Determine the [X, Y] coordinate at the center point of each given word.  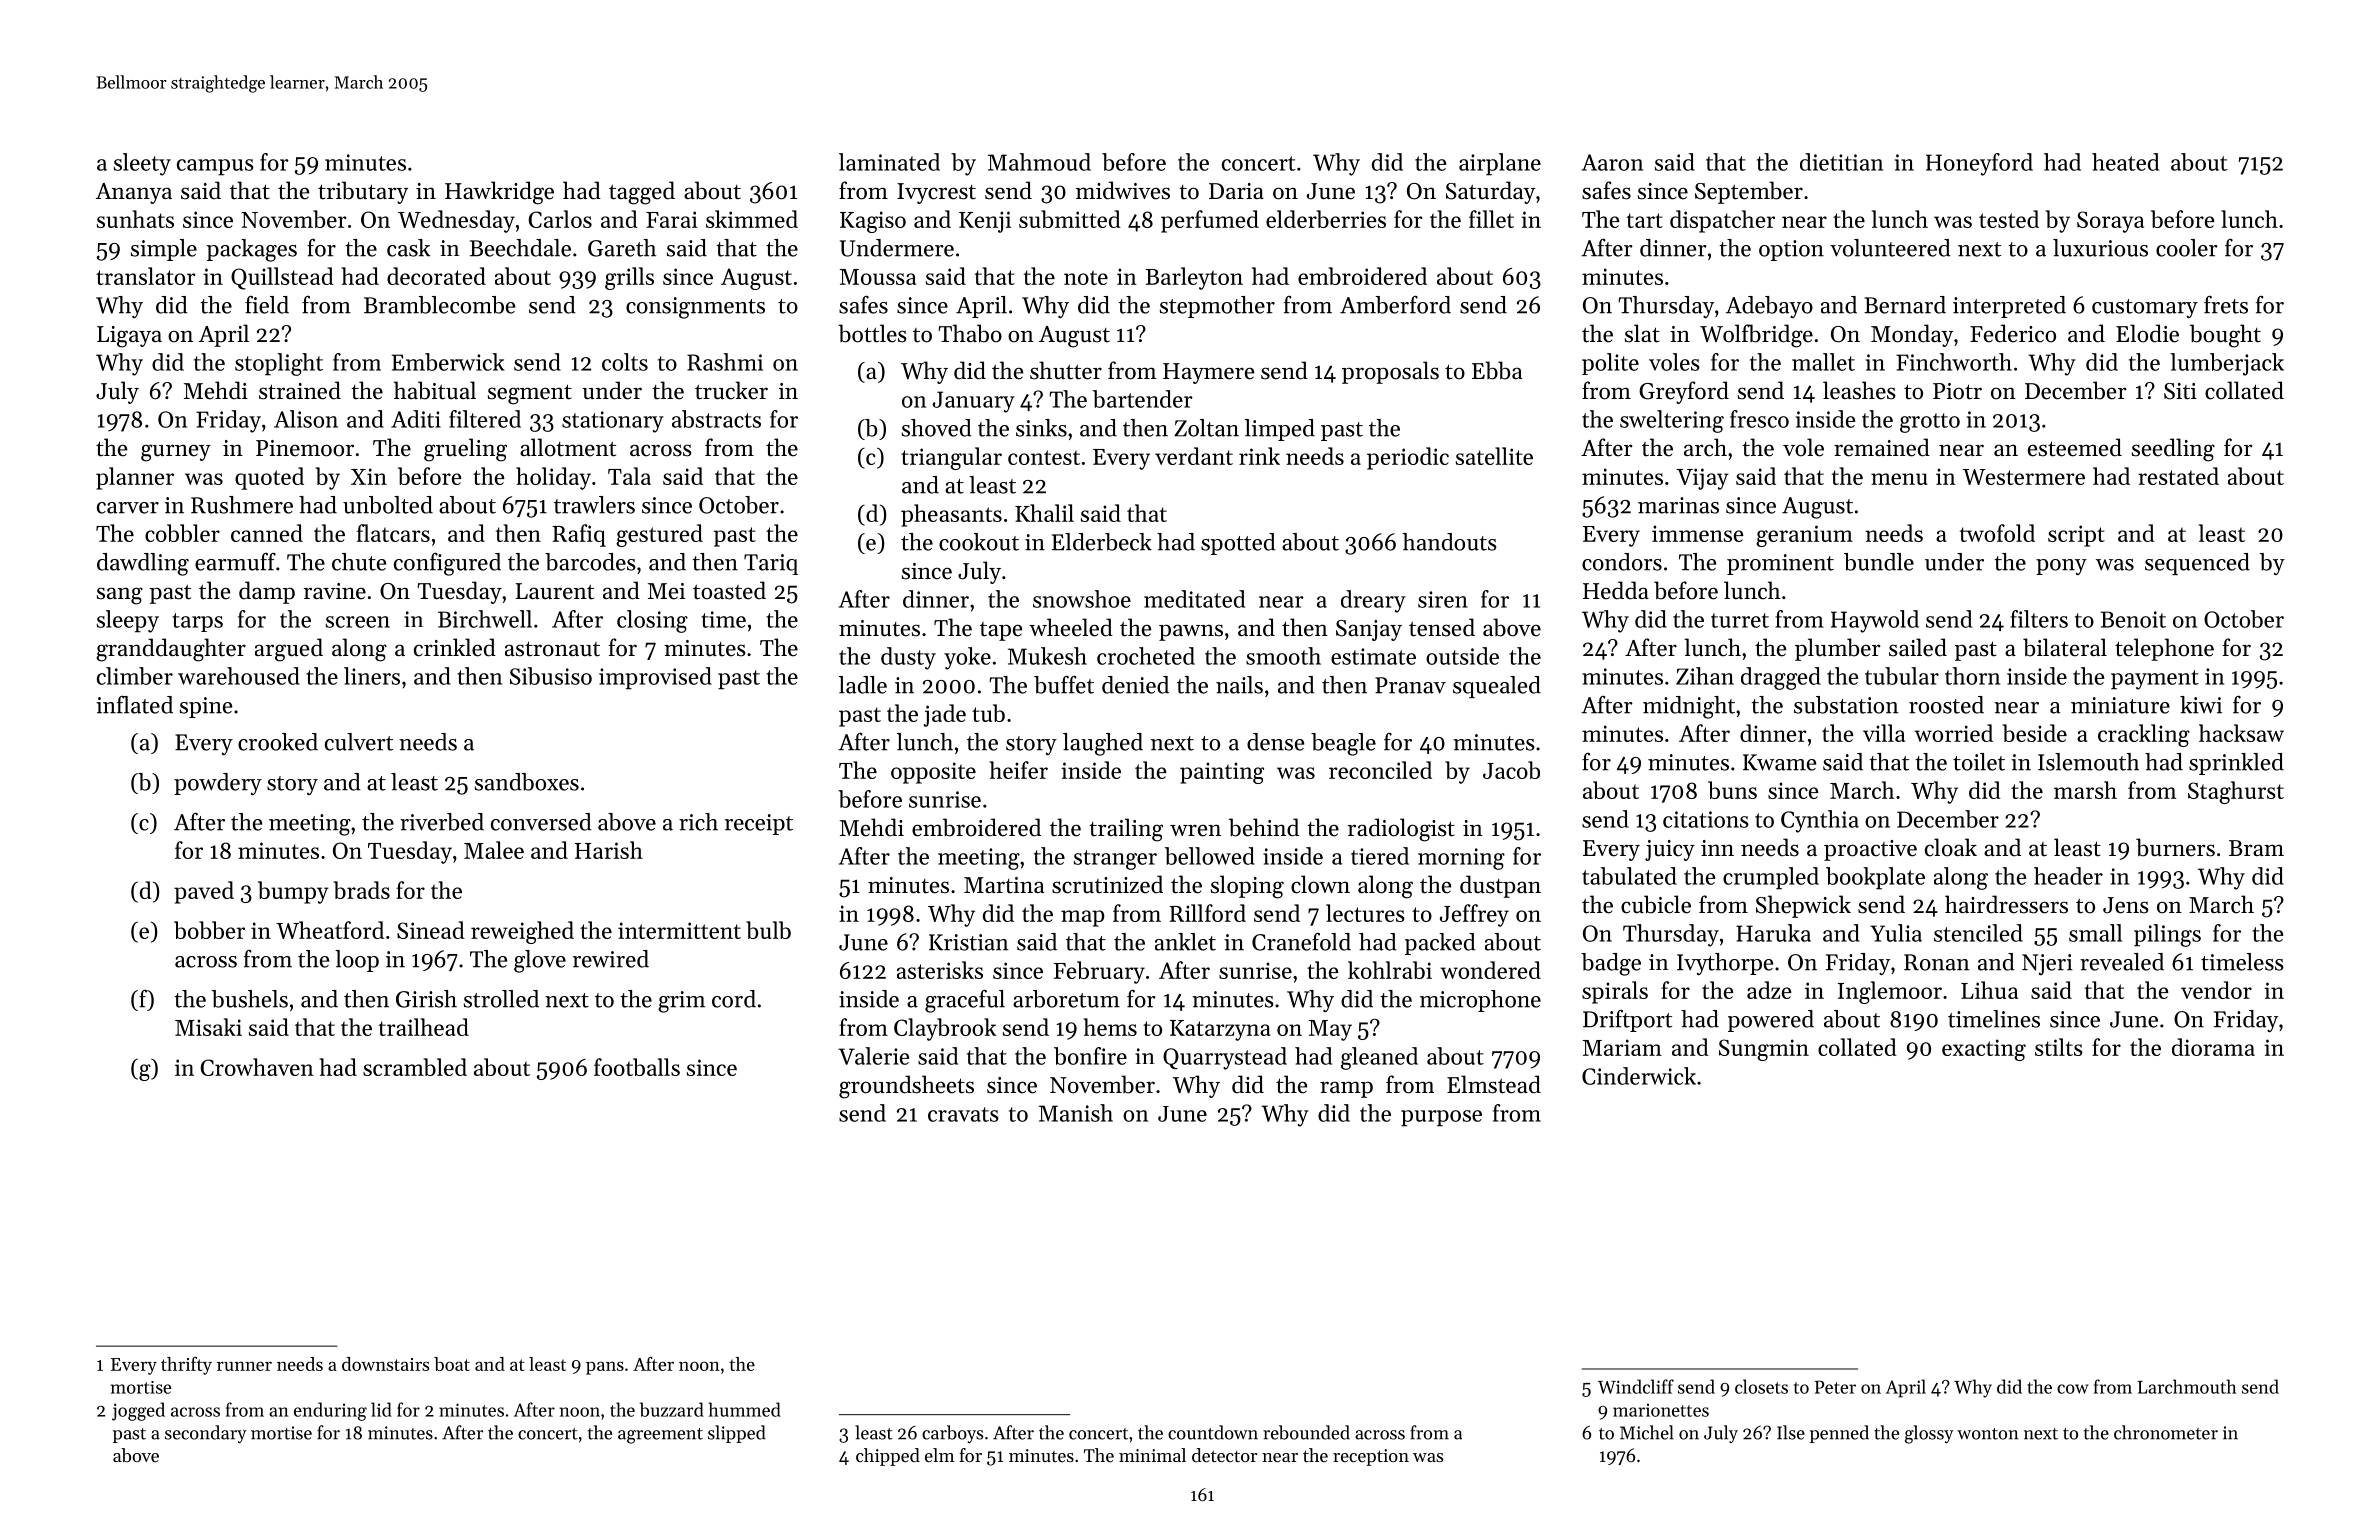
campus [215, 167]
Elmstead [1494, 1084]
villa [1884, 733]
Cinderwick [1639, 1076]
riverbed [442, 822]
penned [1839, 1434]
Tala [629, 476]
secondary [206, 1434]
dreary [1373, 601]
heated [2125, 162]
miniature [2120, 705]
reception [1371, 1457]
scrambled [415, 1067]
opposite [933, 773]
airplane [1500, 164]
